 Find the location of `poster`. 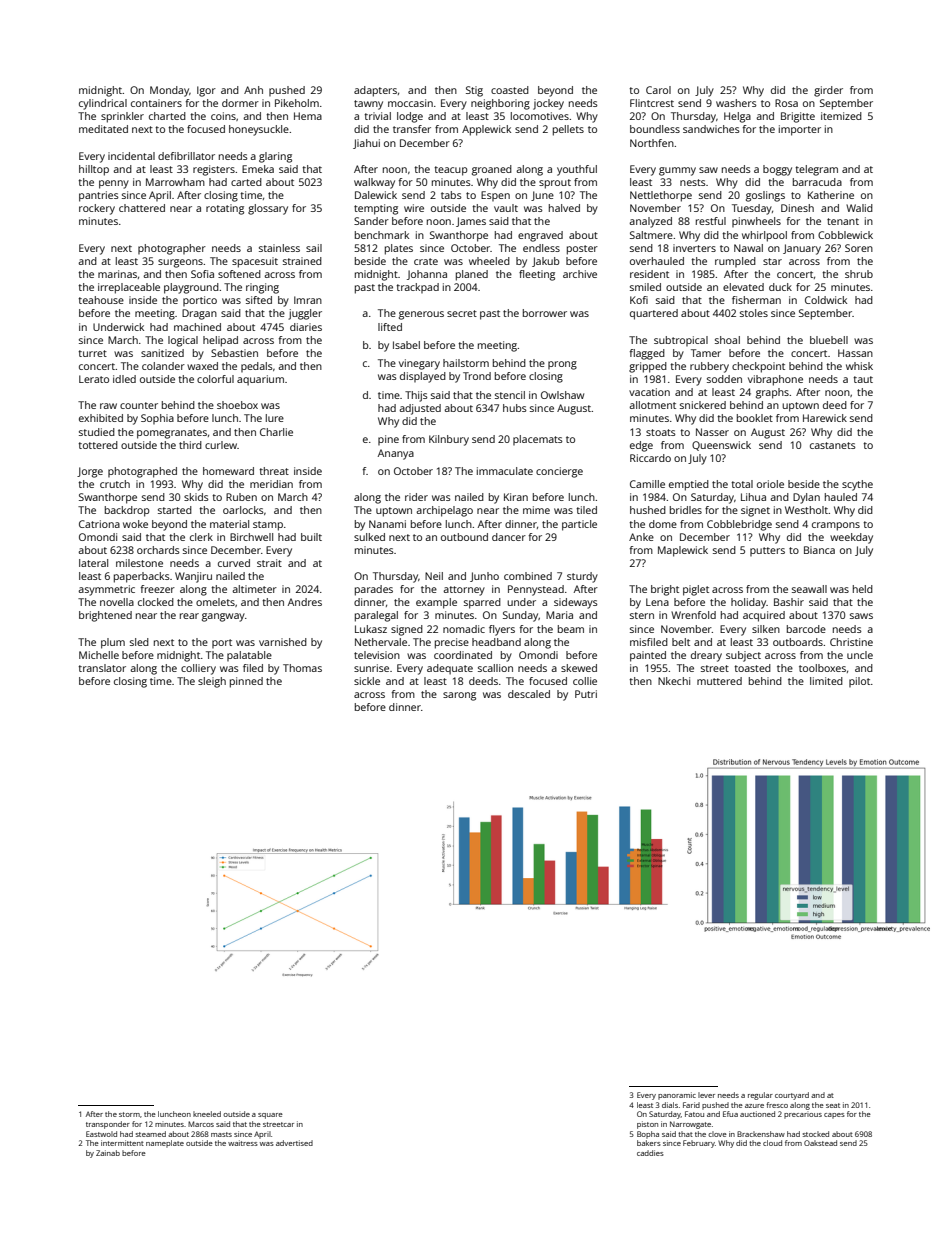

poster is located at coordinates (582, 250).
